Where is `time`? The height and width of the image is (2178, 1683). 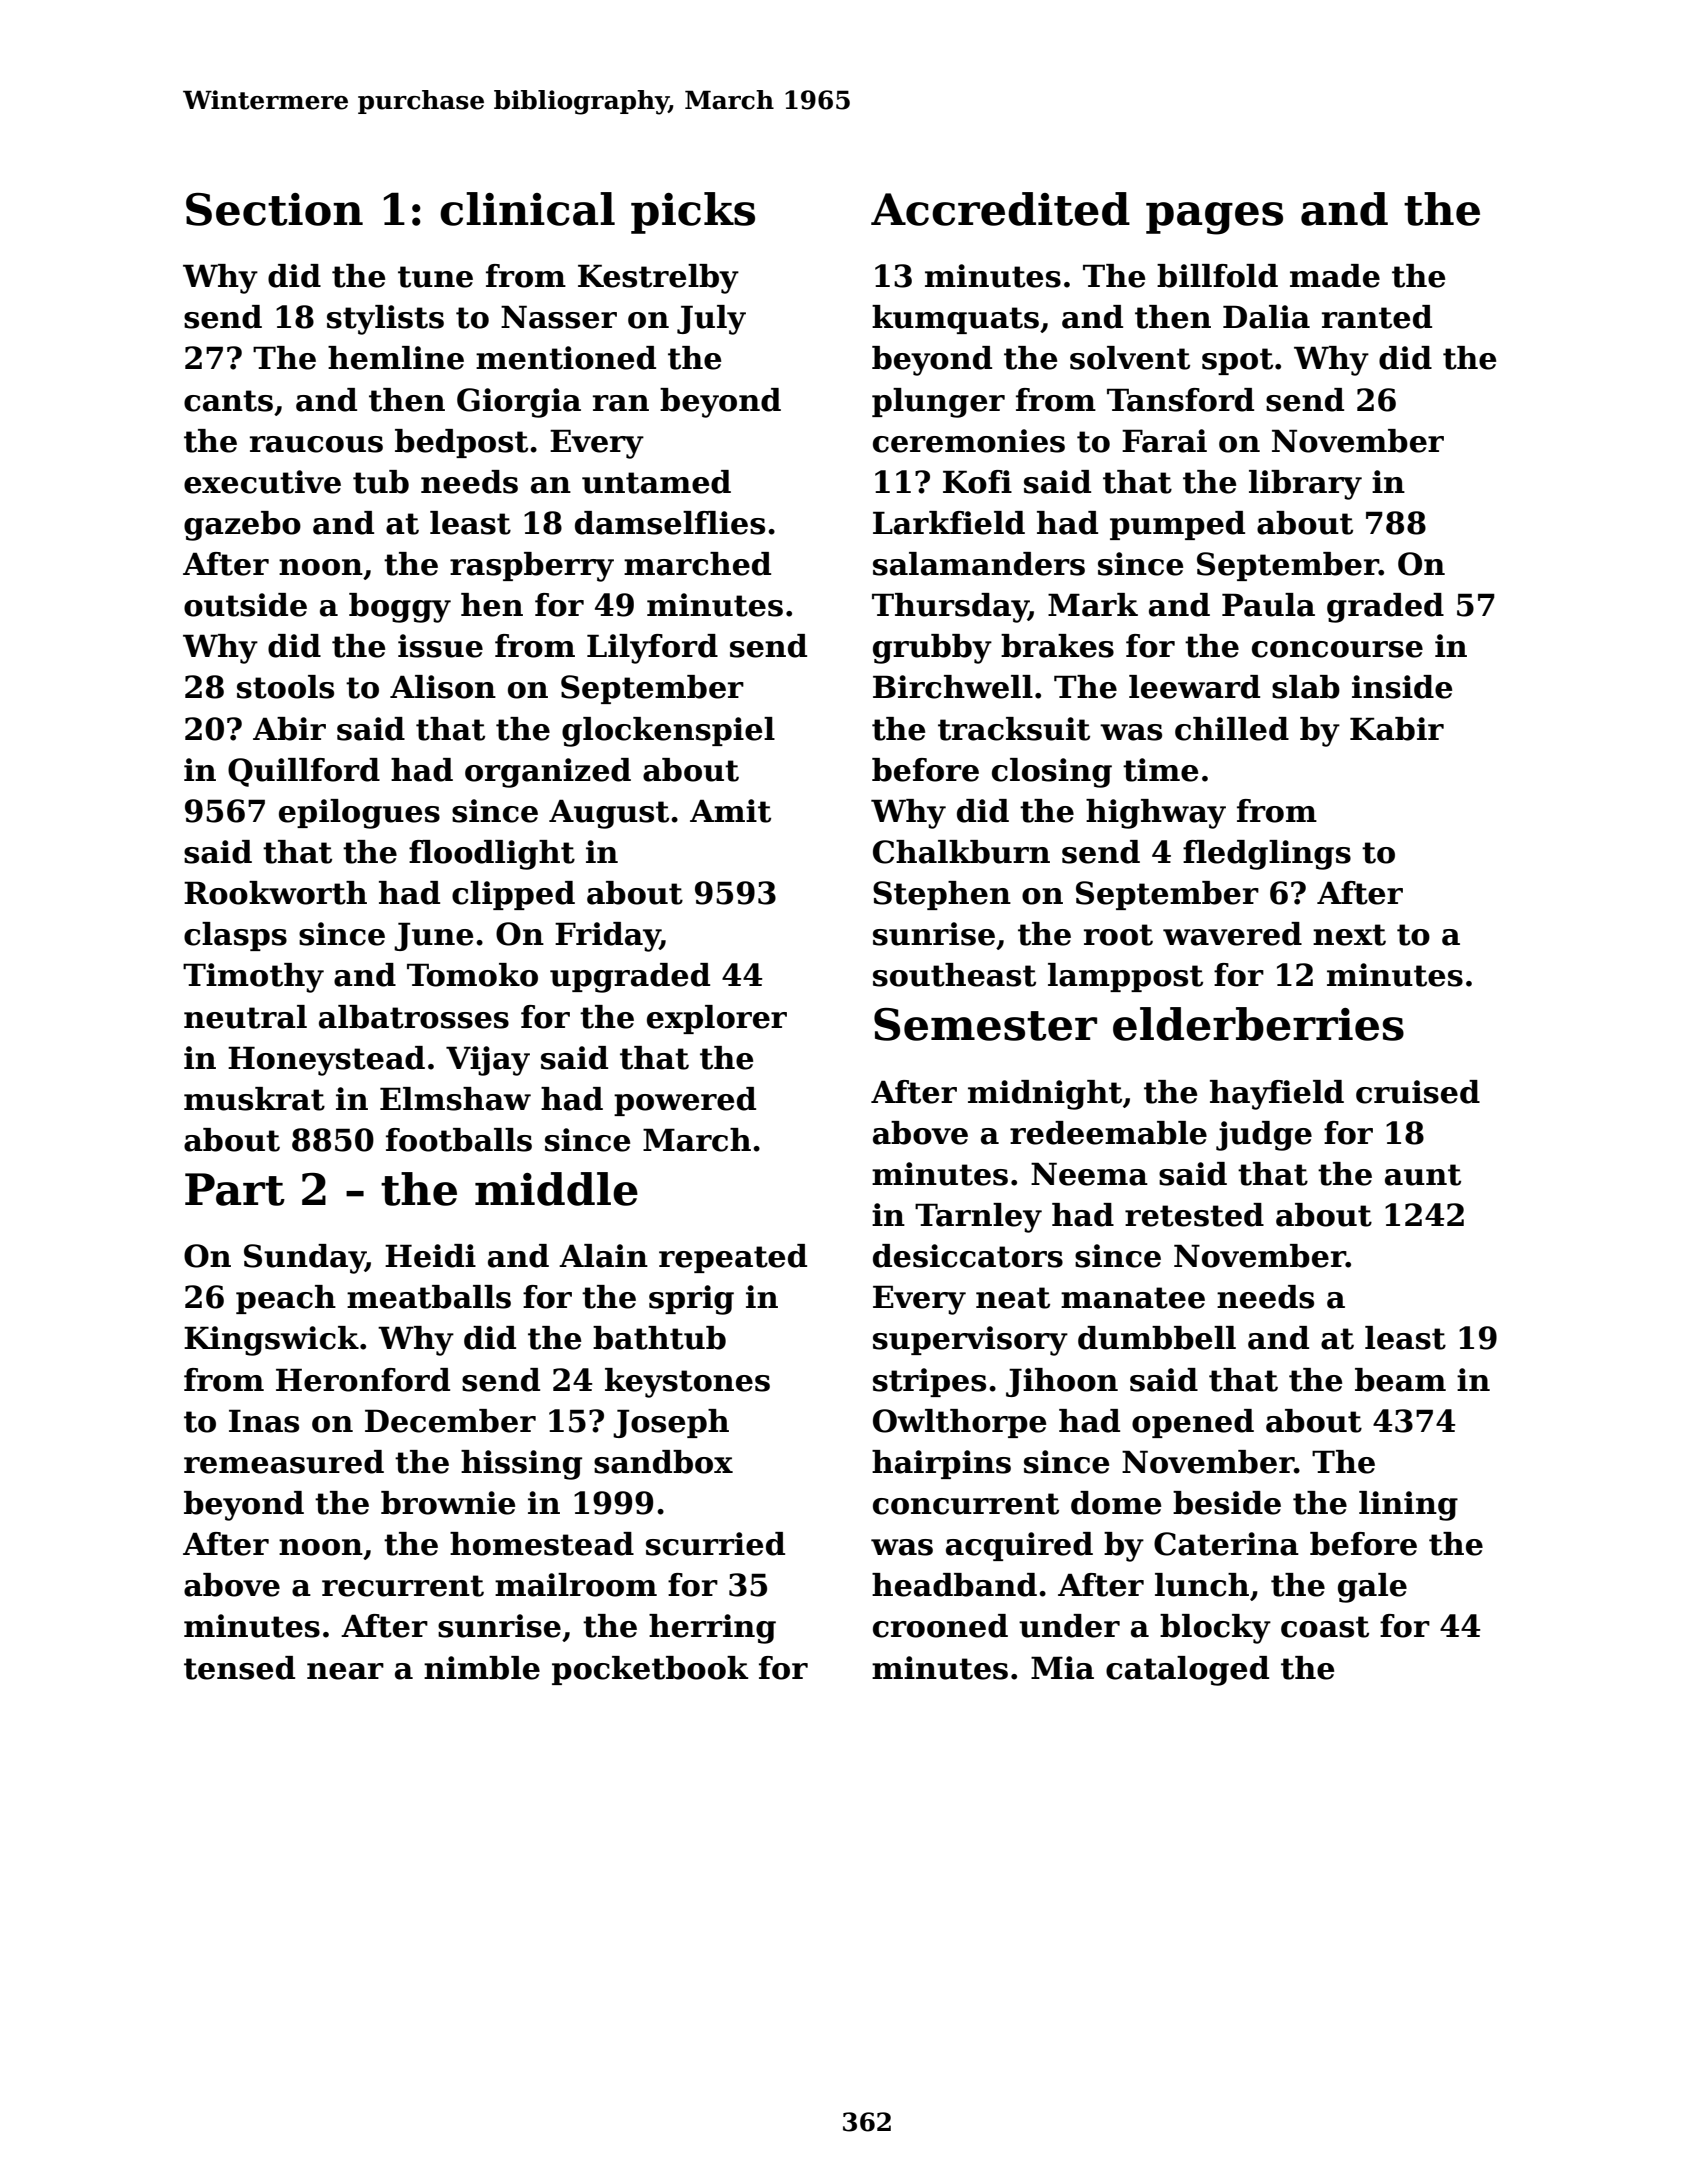
time is located at coordinates (1160, 770).
